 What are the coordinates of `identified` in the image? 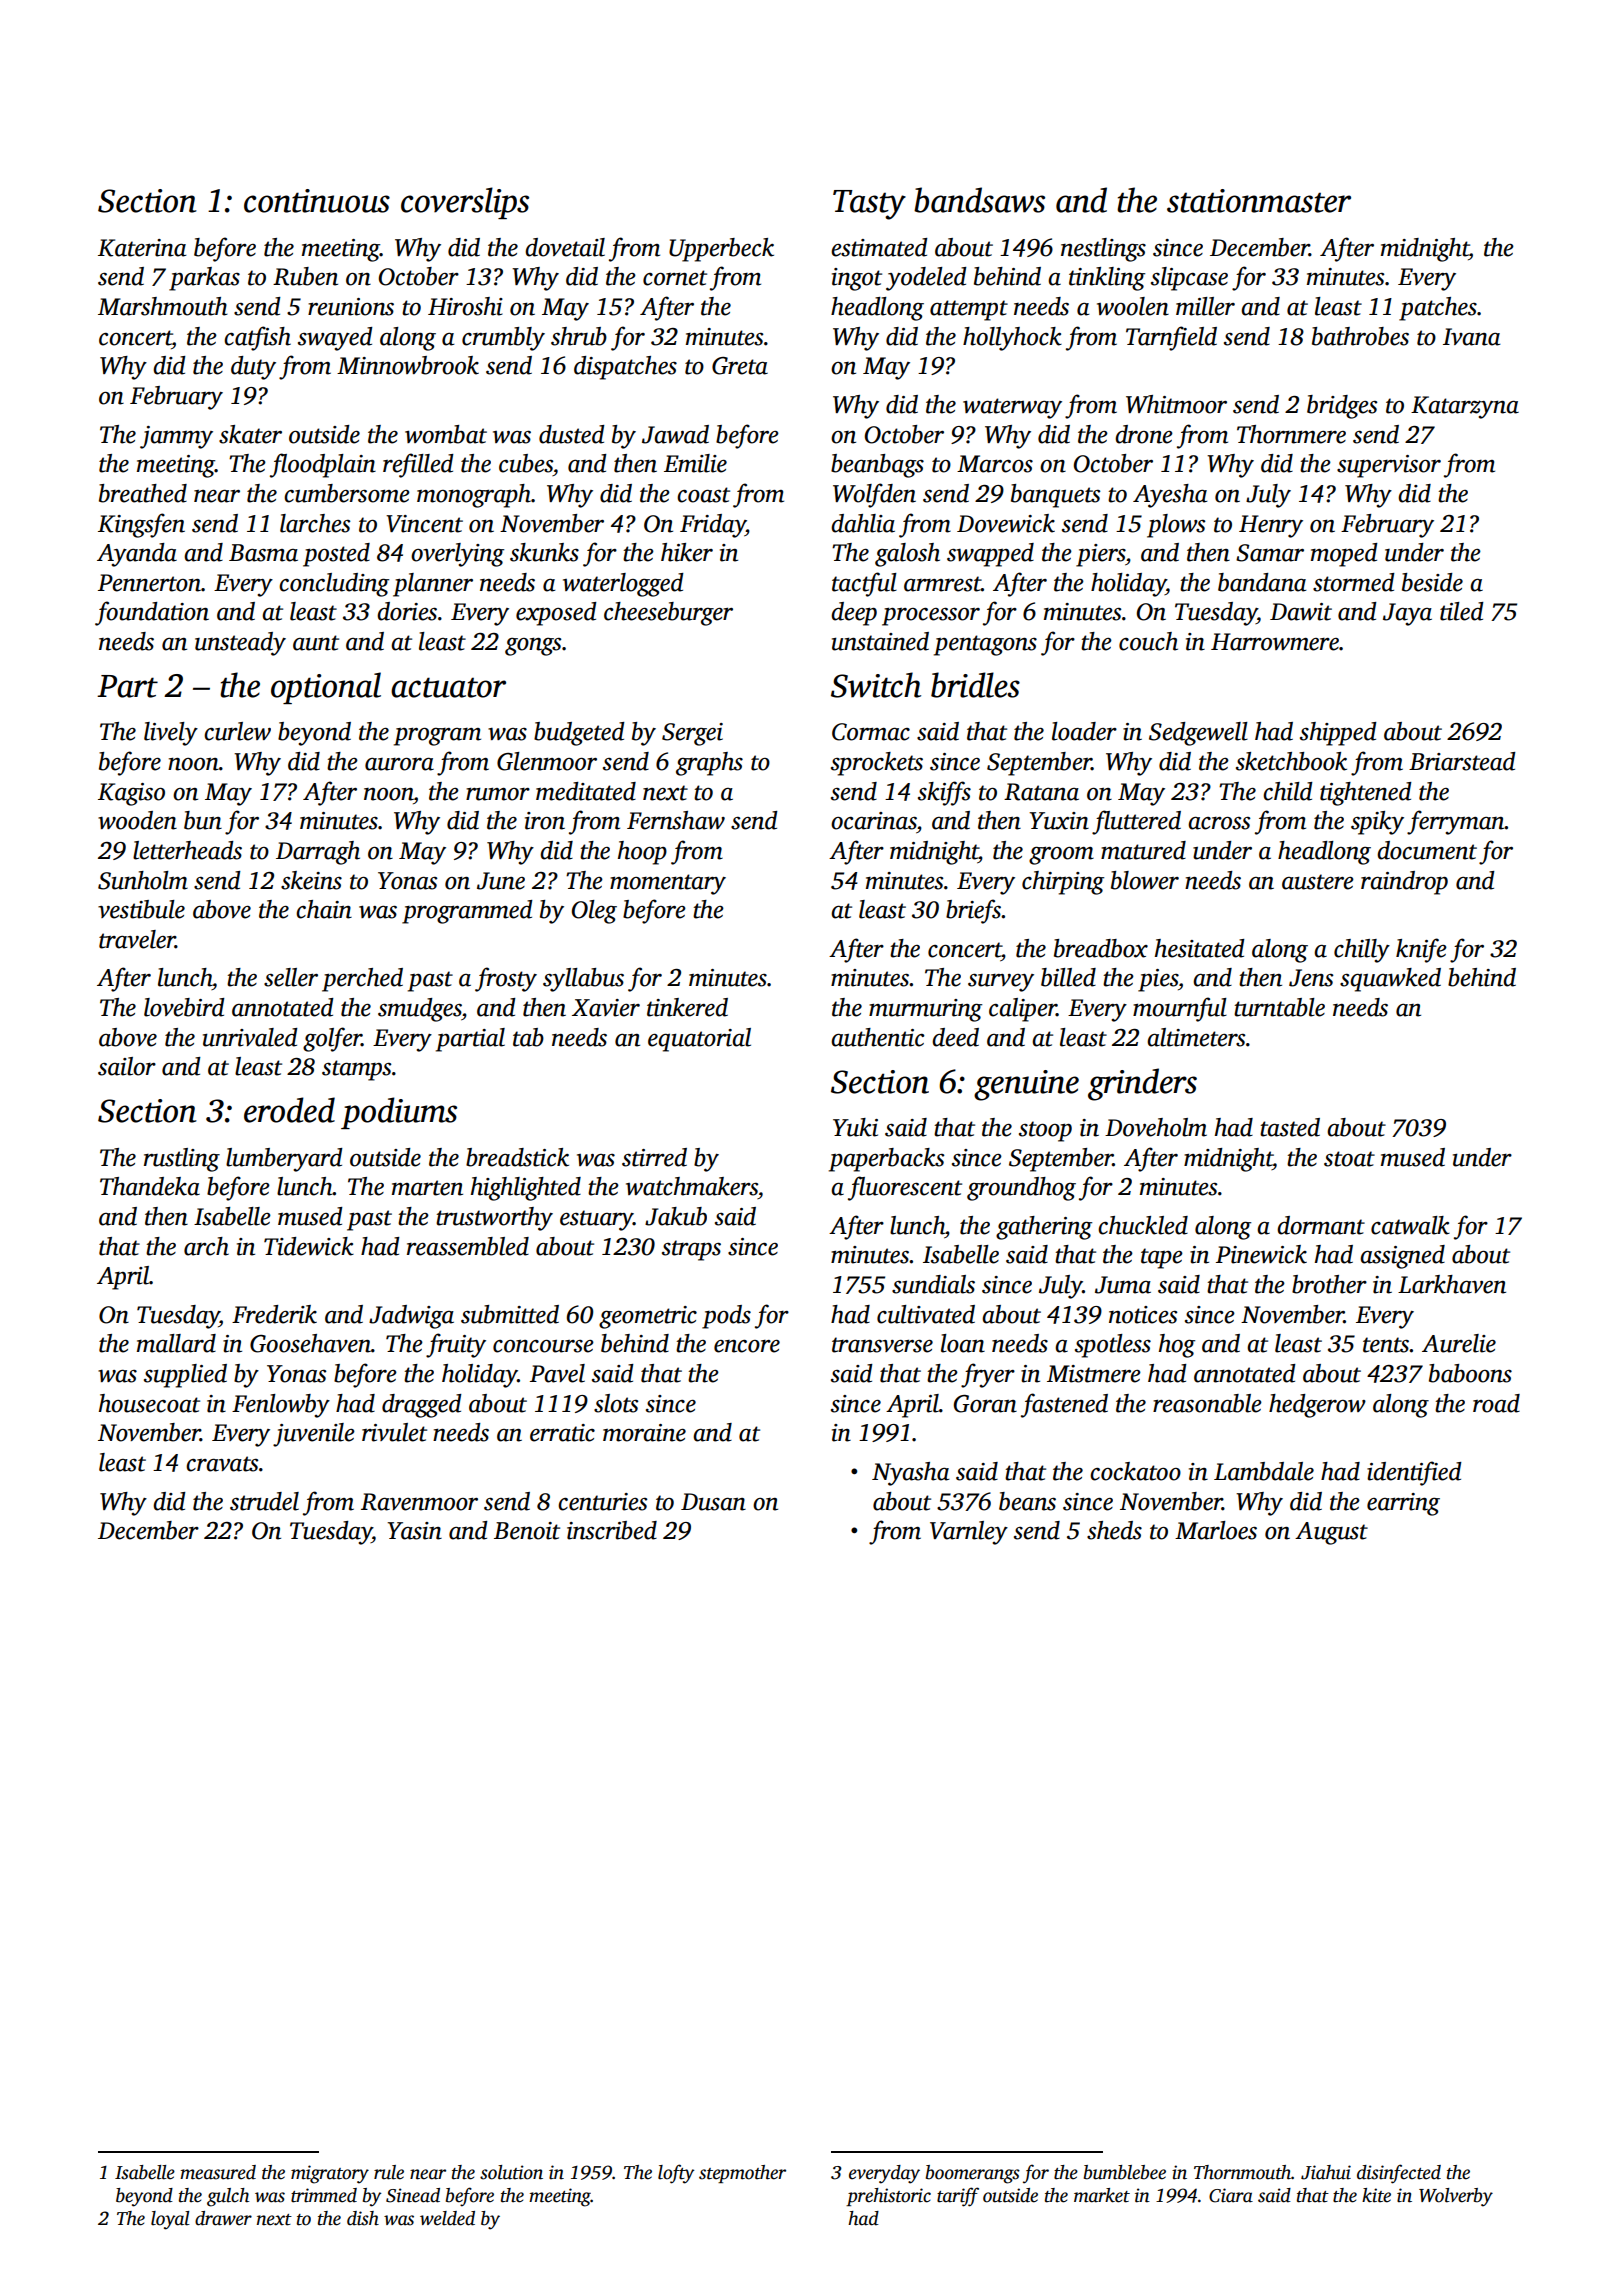 It's located at (1414, 1473).
